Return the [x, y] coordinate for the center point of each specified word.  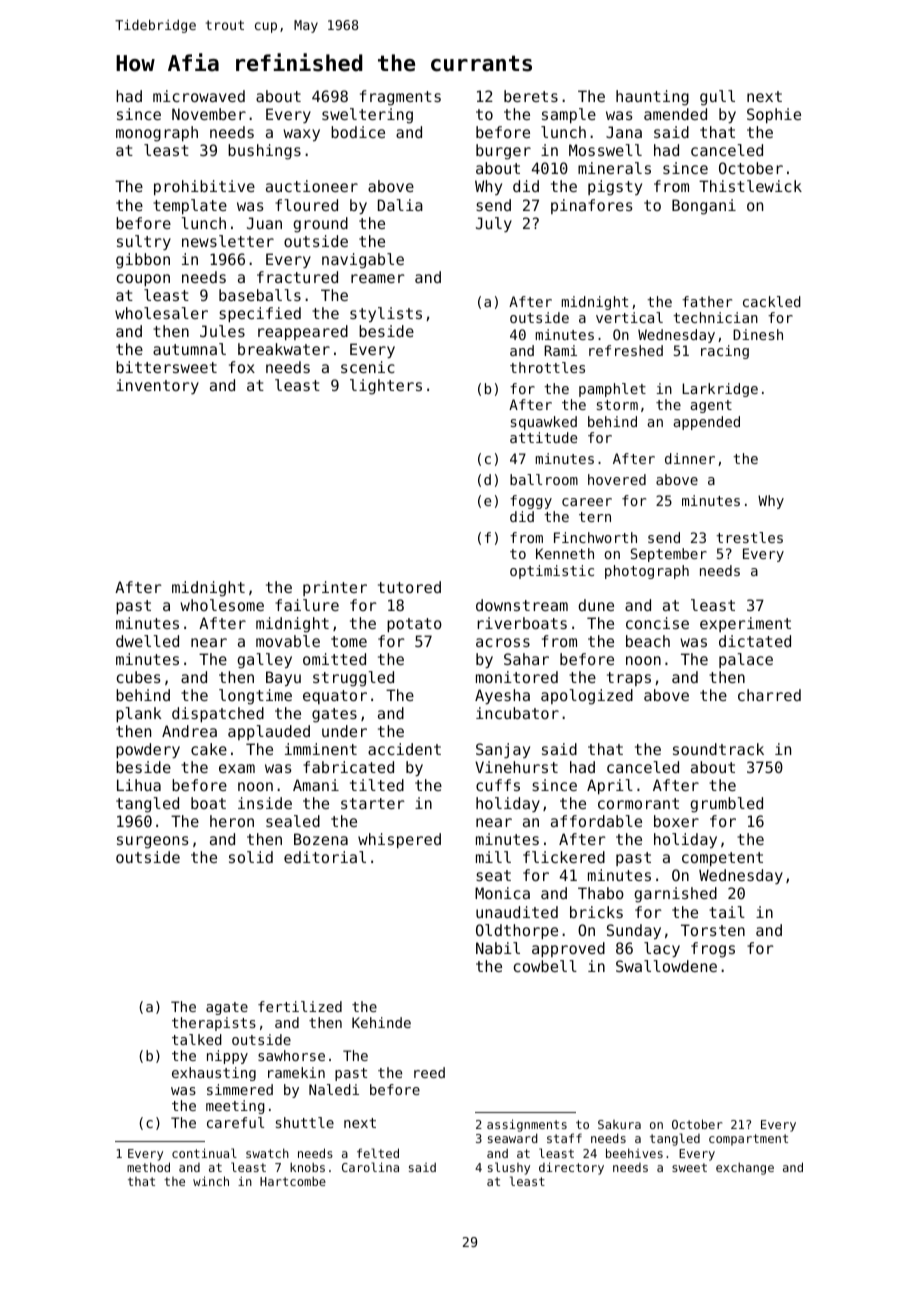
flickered [564, 857]
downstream [522, 605]
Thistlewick [750, 186]
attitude [543, 437]
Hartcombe [293, 1181]
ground [320, 225]
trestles [749, 537]
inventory [157, 386]
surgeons [153, 842]
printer [335, 588]
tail [727, 912]
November [209, 114]
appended [706, 423]
